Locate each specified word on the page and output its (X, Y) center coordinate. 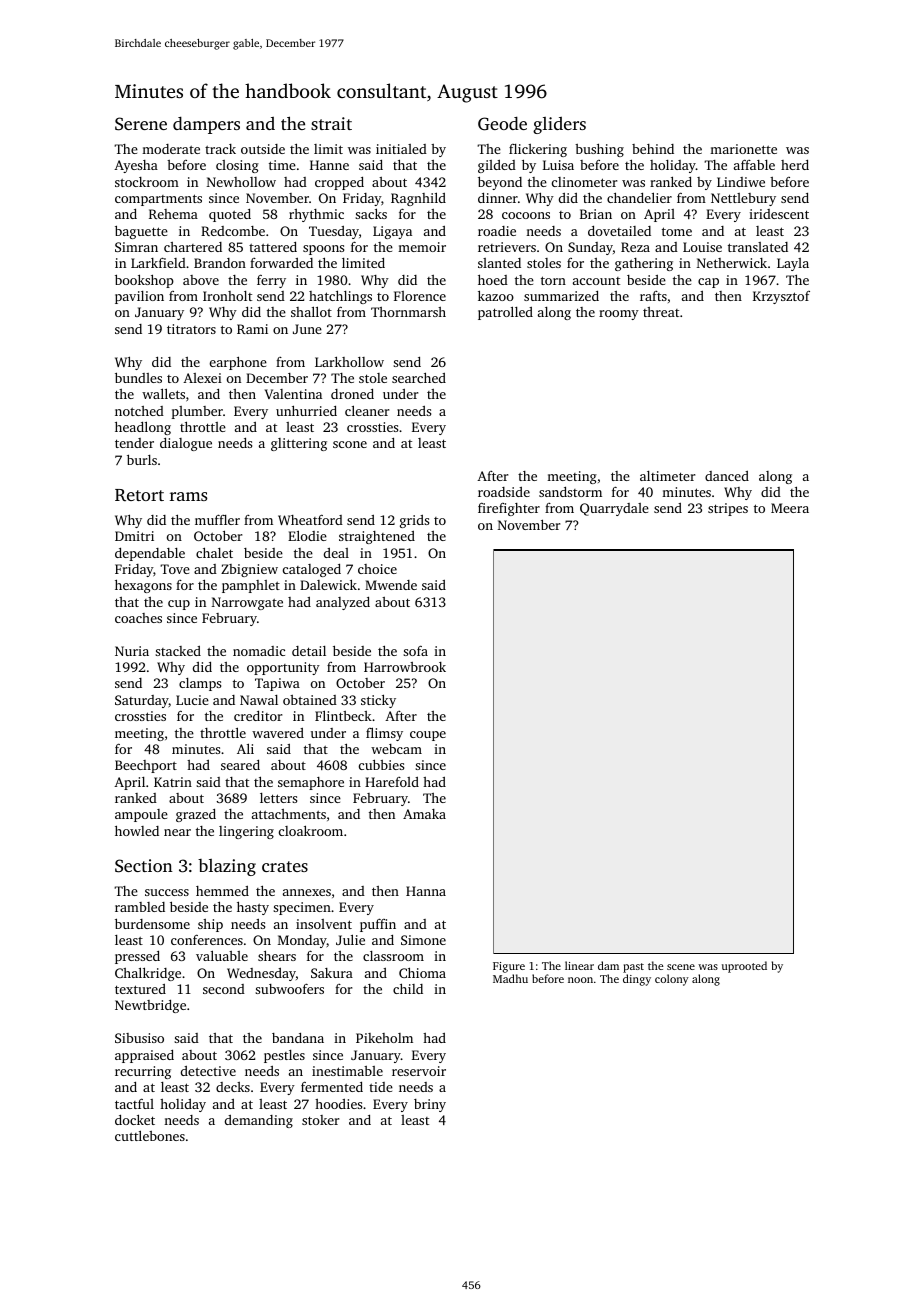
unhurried (306, 410)
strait (331, 123)
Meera (790, 508)
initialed (401, 149)
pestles (284, 1056)
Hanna (426, 891)
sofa (415, 650)
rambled (140, 907)
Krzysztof (781, 297)
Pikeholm (384, 1038)
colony (672, 980)
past (633, 968)
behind (653, 149)
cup (179, 605)
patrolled (505, 313)
